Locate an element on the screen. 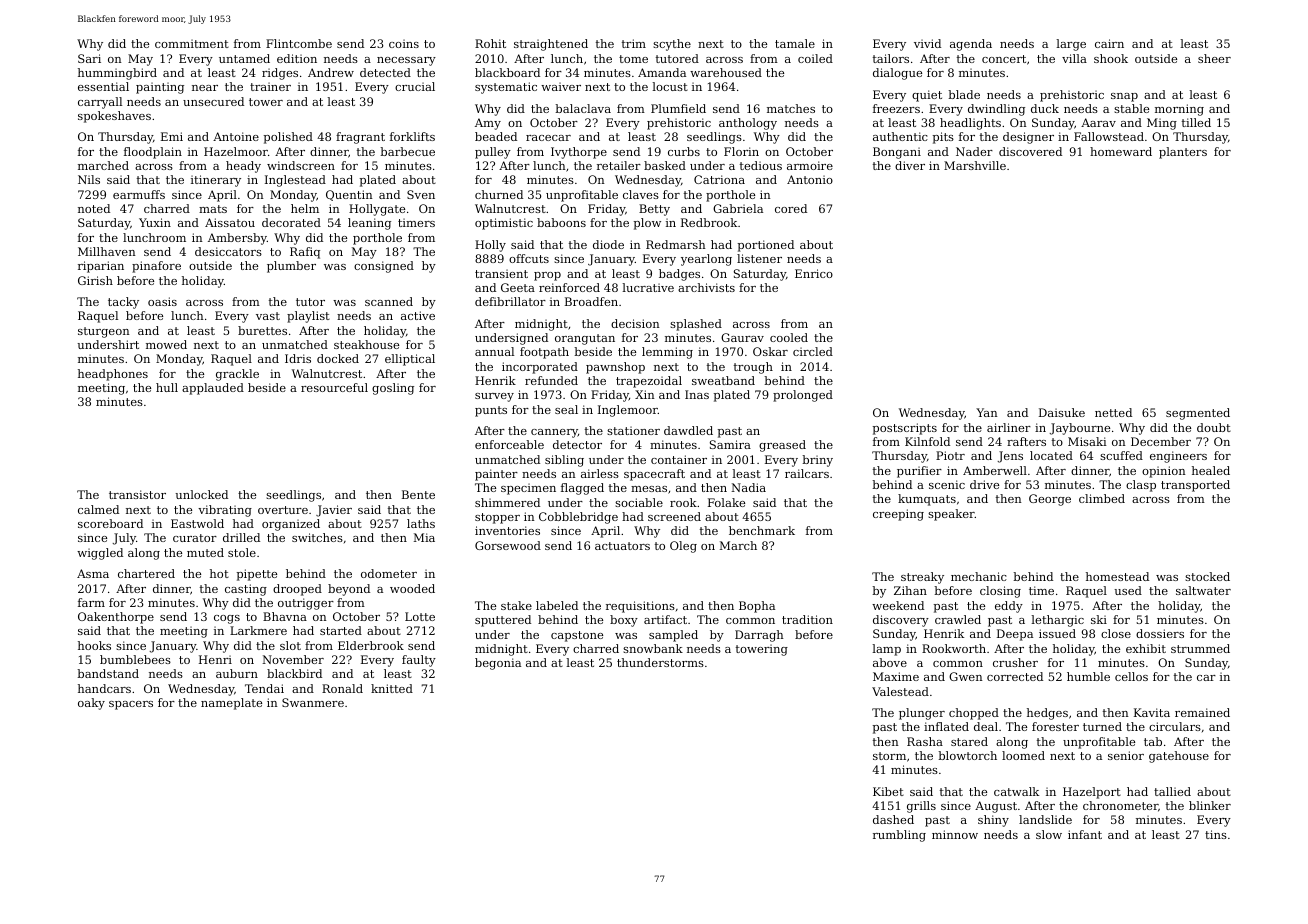 This screenshot has width=1308, height=924. Swanmere is located at coordinates (313, 702).
